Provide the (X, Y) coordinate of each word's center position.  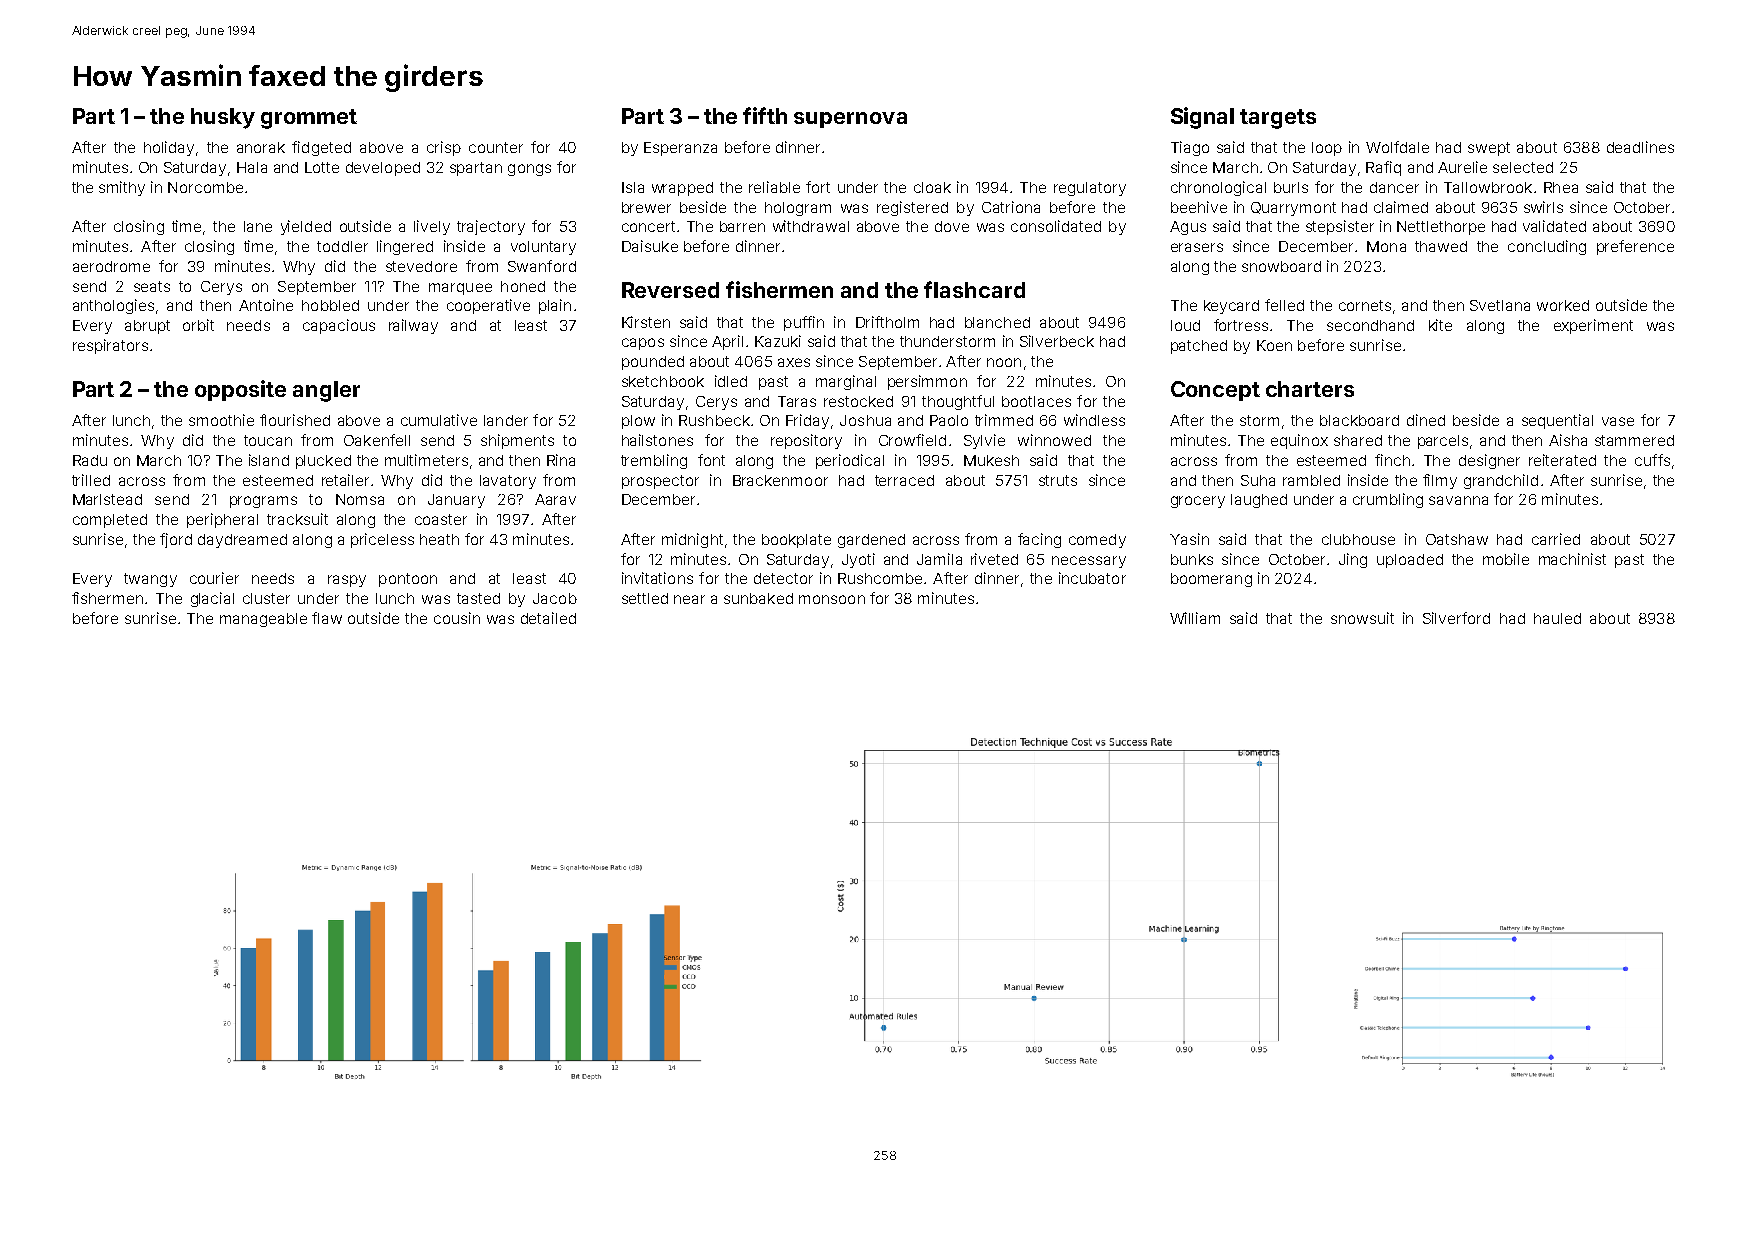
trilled (91, 480)
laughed (1259, 501)
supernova (850, 120)
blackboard (1359, 420)
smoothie (221, 420)
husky (223, 118)
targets (1278, 119)
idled (731, 381)
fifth (765, 115)
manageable (263, 620)
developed (383, 169)
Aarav (555, 499)
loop (1327, 149)
